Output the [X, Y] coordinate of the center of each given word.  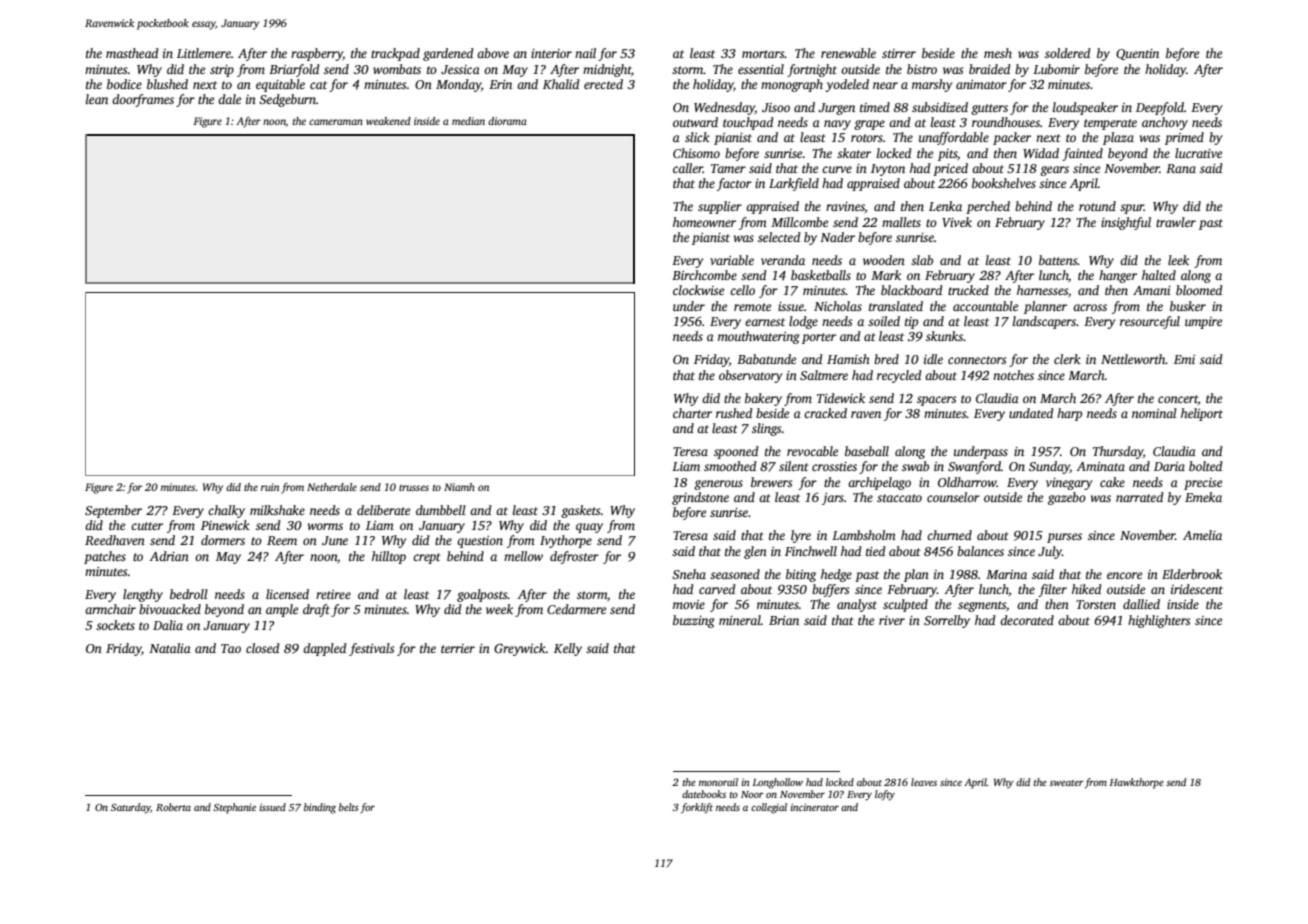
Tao [231, 648]
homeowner [704, 222]
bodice [124, 84]
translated [896, 306]
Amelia [1202, 535]
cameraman [336, 122]
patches [105, 557]
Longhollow [777, 783]
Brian [784, 620]
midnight [607, 70]
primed [1184, 138]
